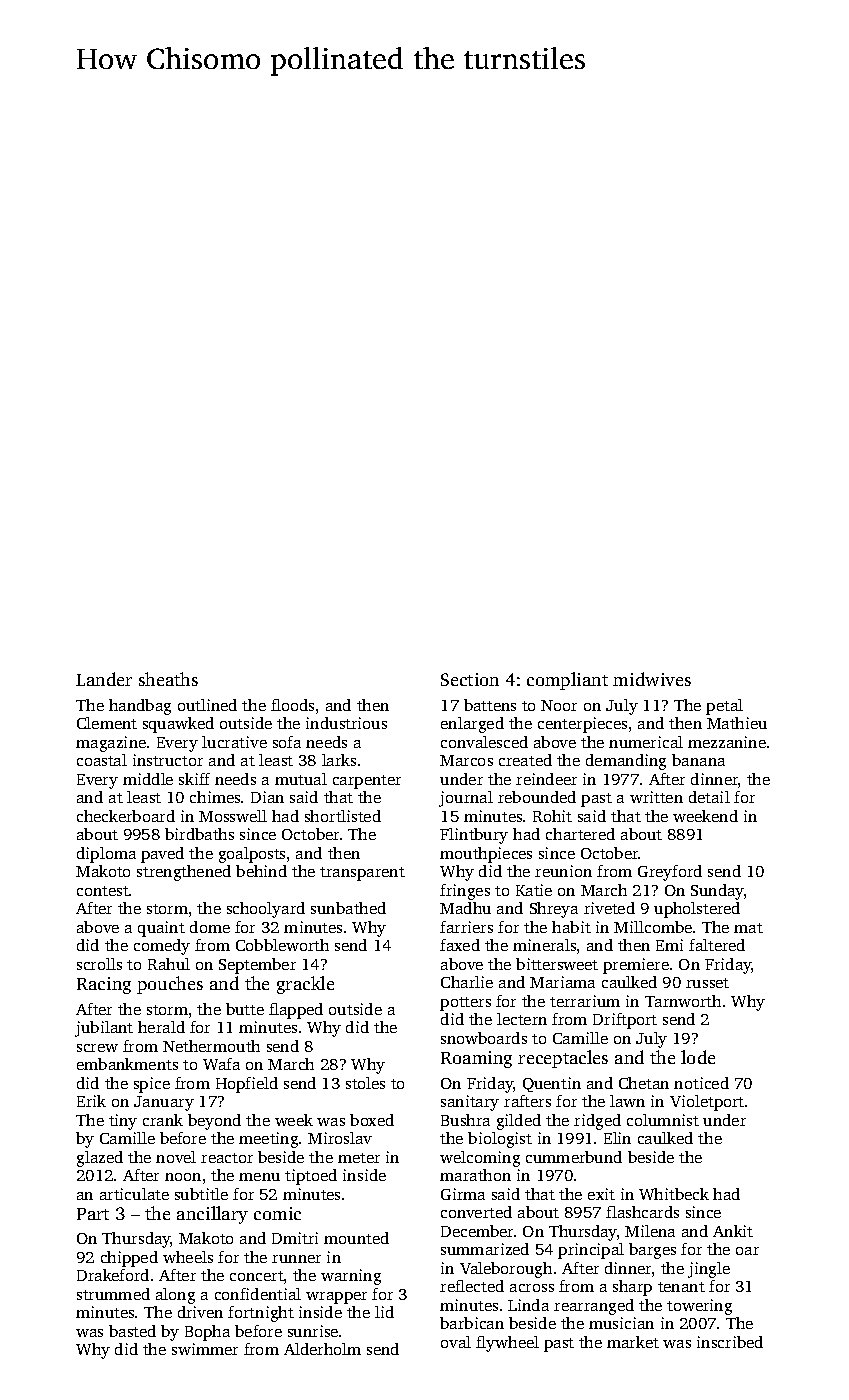  I want to click on barges, so click(652, 1251).
